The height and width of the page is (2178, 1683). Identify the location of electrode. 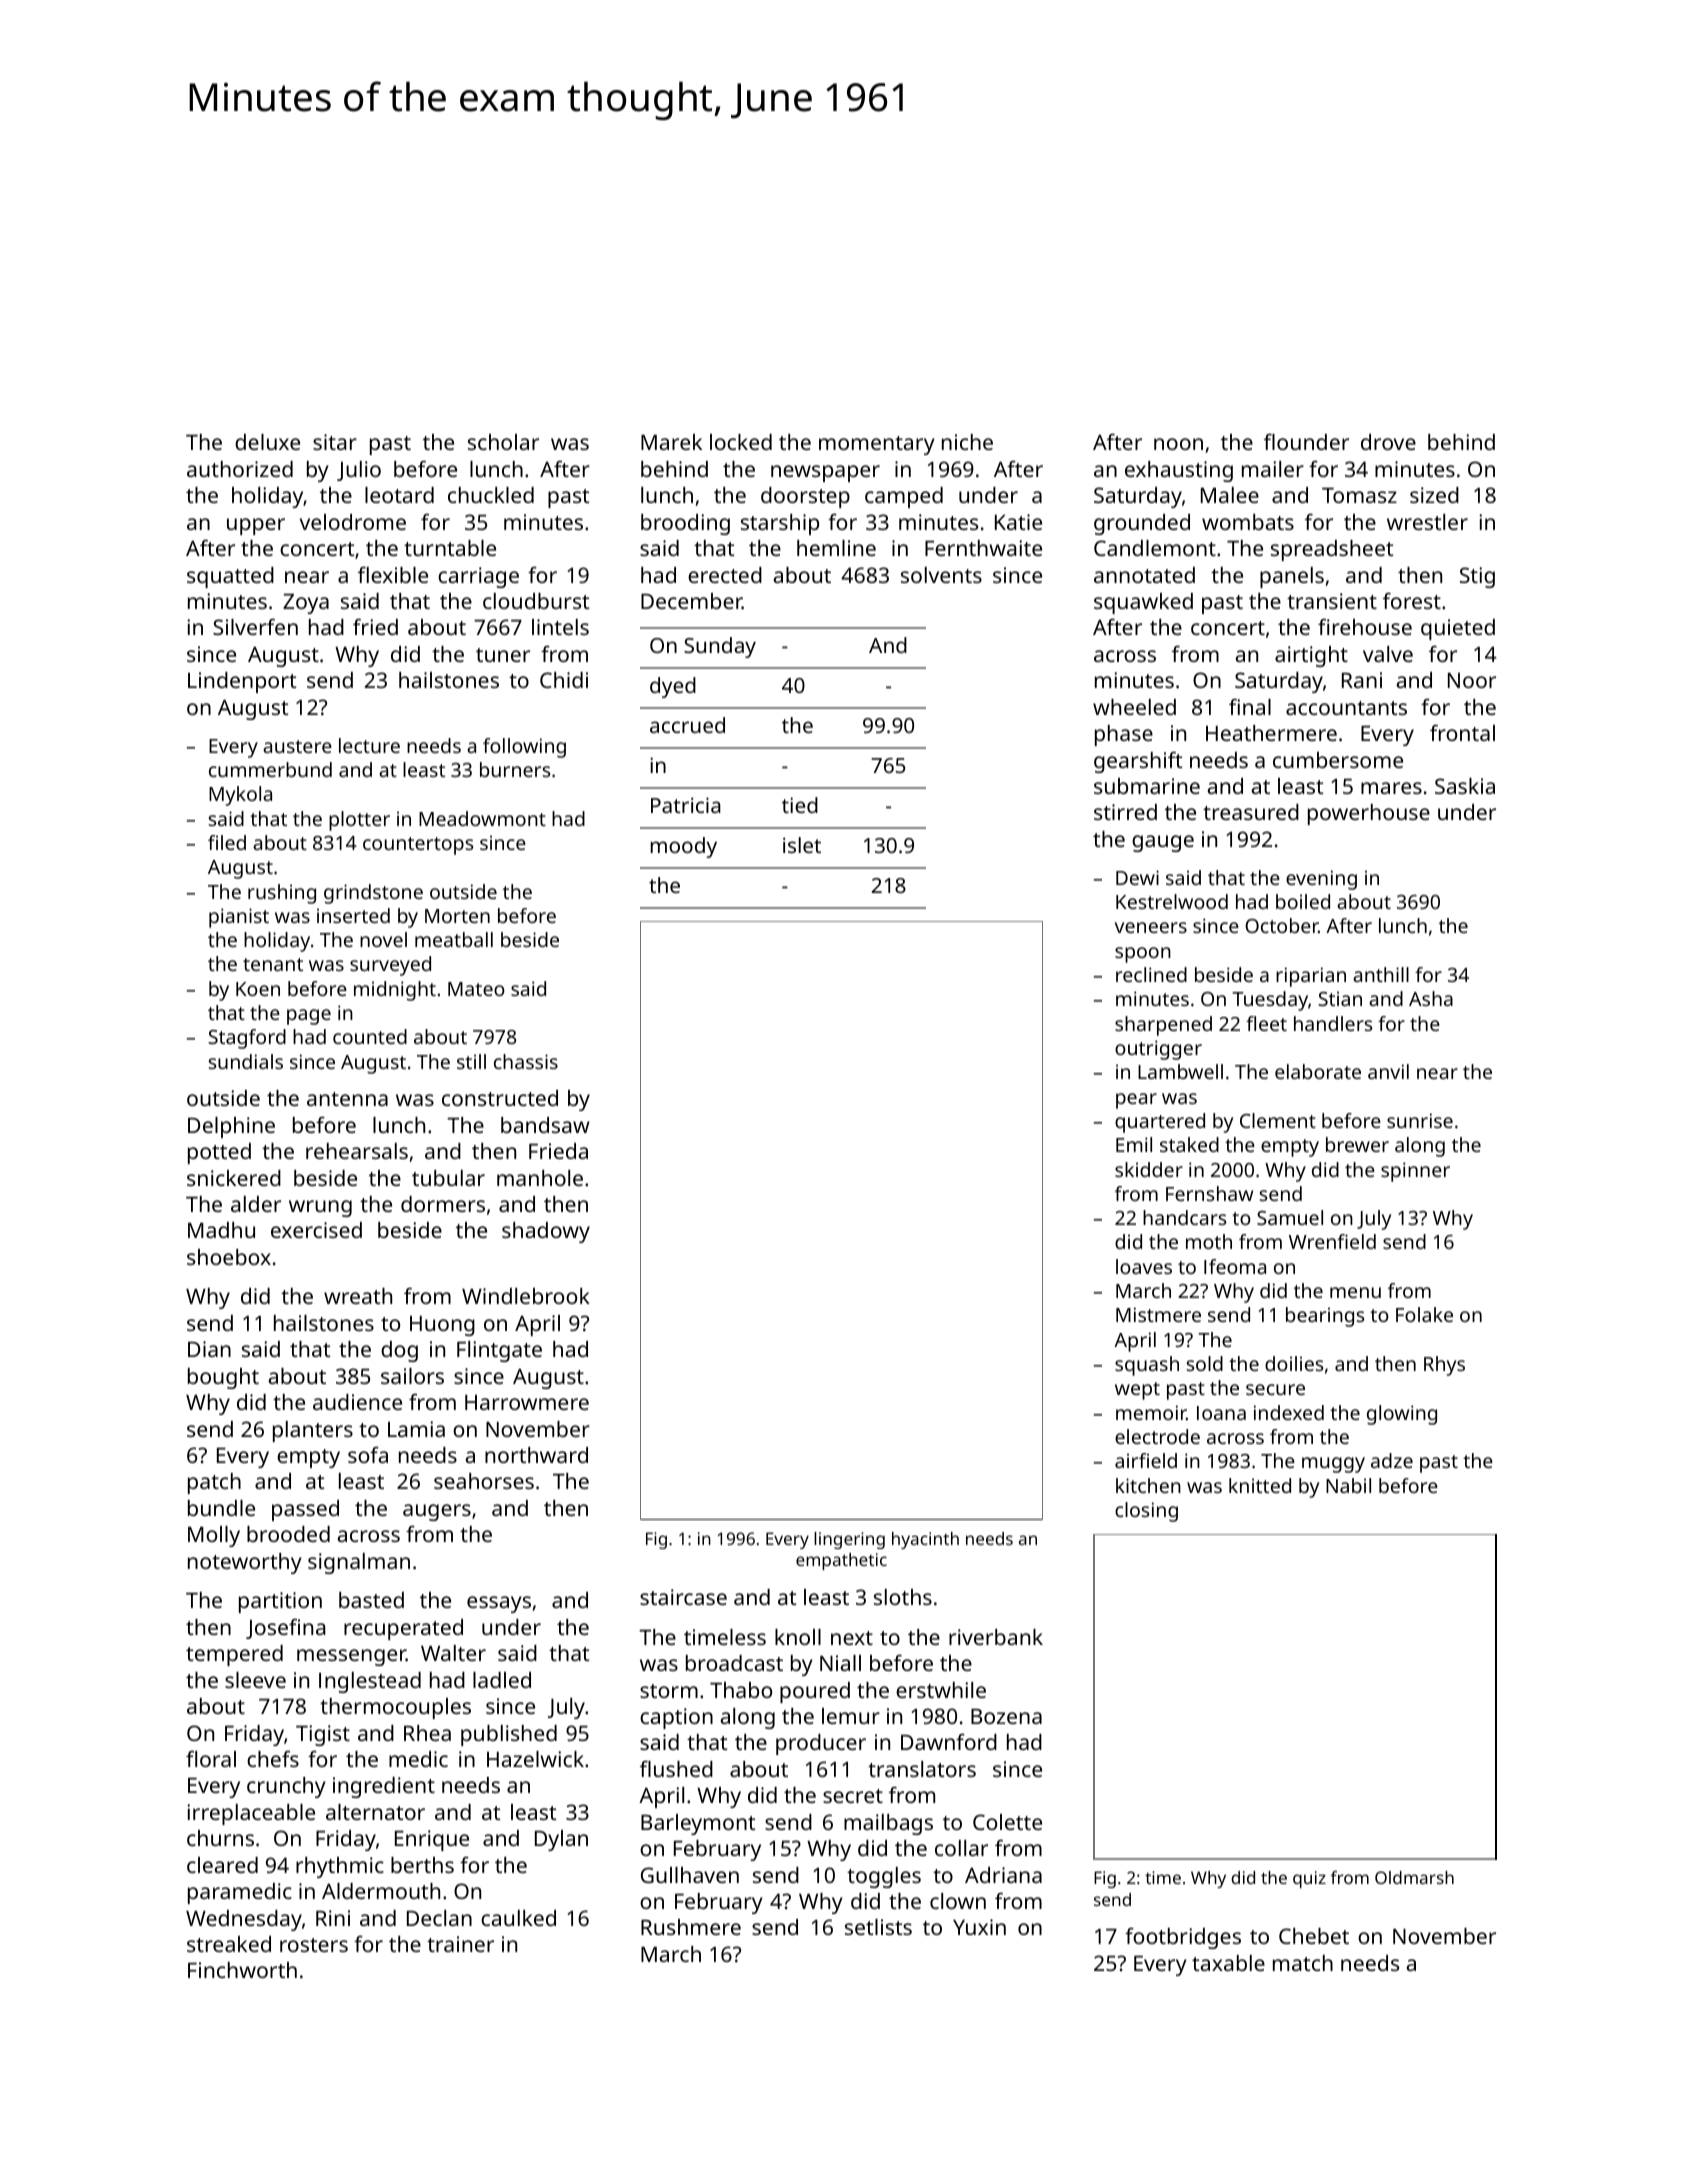
(1157, 1436).
